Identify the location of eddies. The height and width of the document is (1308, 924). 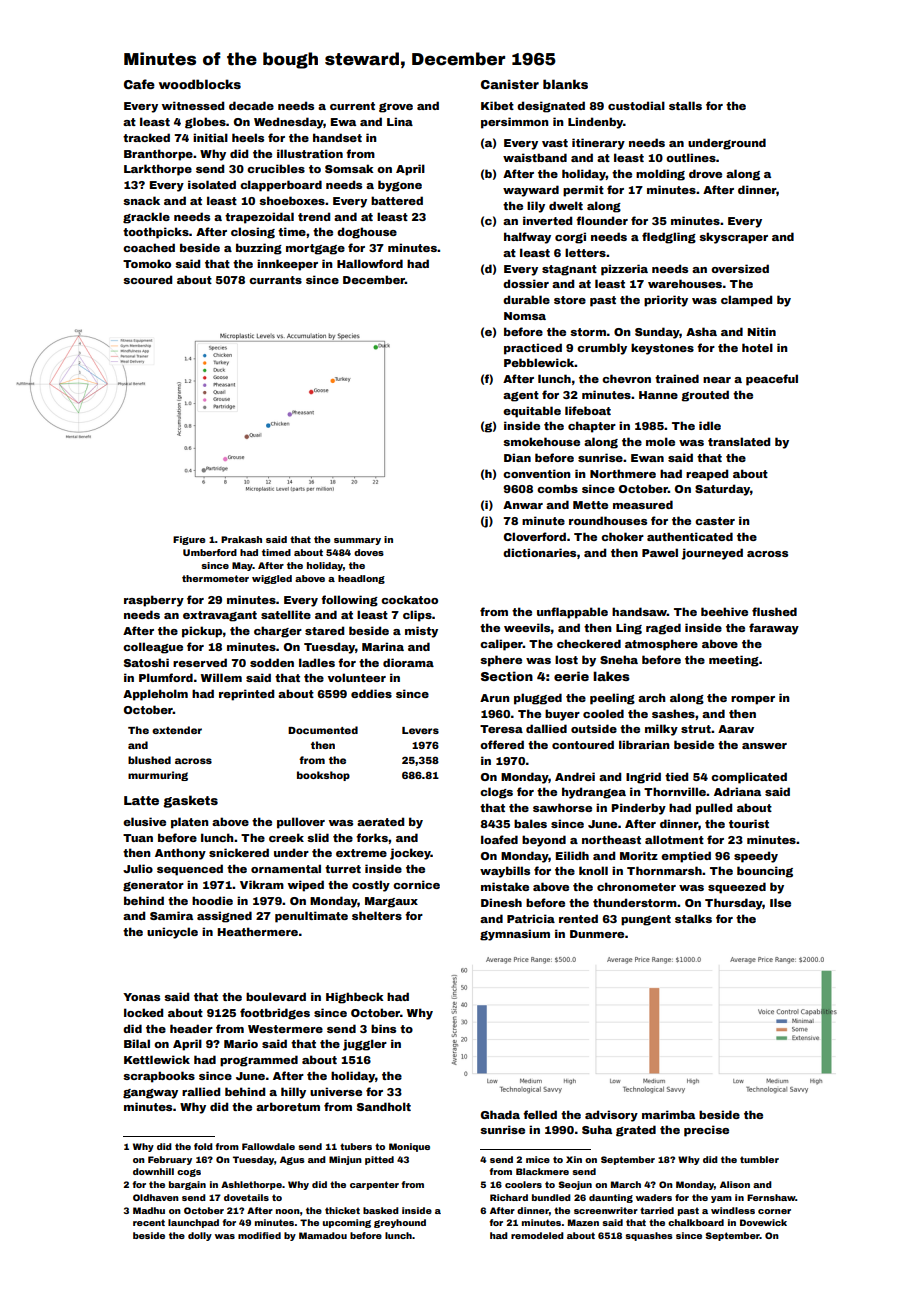
(371, 693).
